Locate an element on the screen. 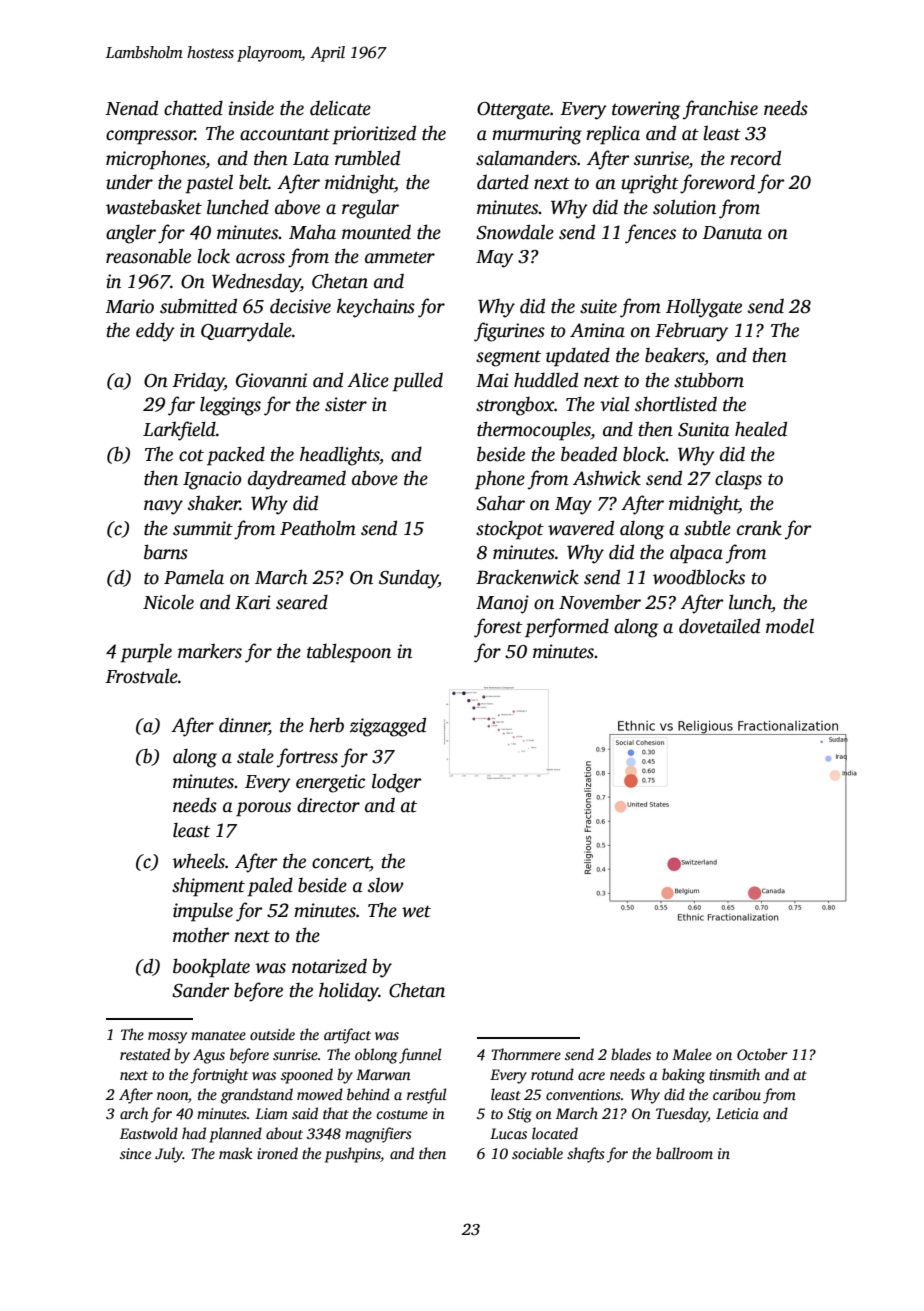 This screenshot has width=924, height=1311. franchise is located at coordinates (720, 110).
